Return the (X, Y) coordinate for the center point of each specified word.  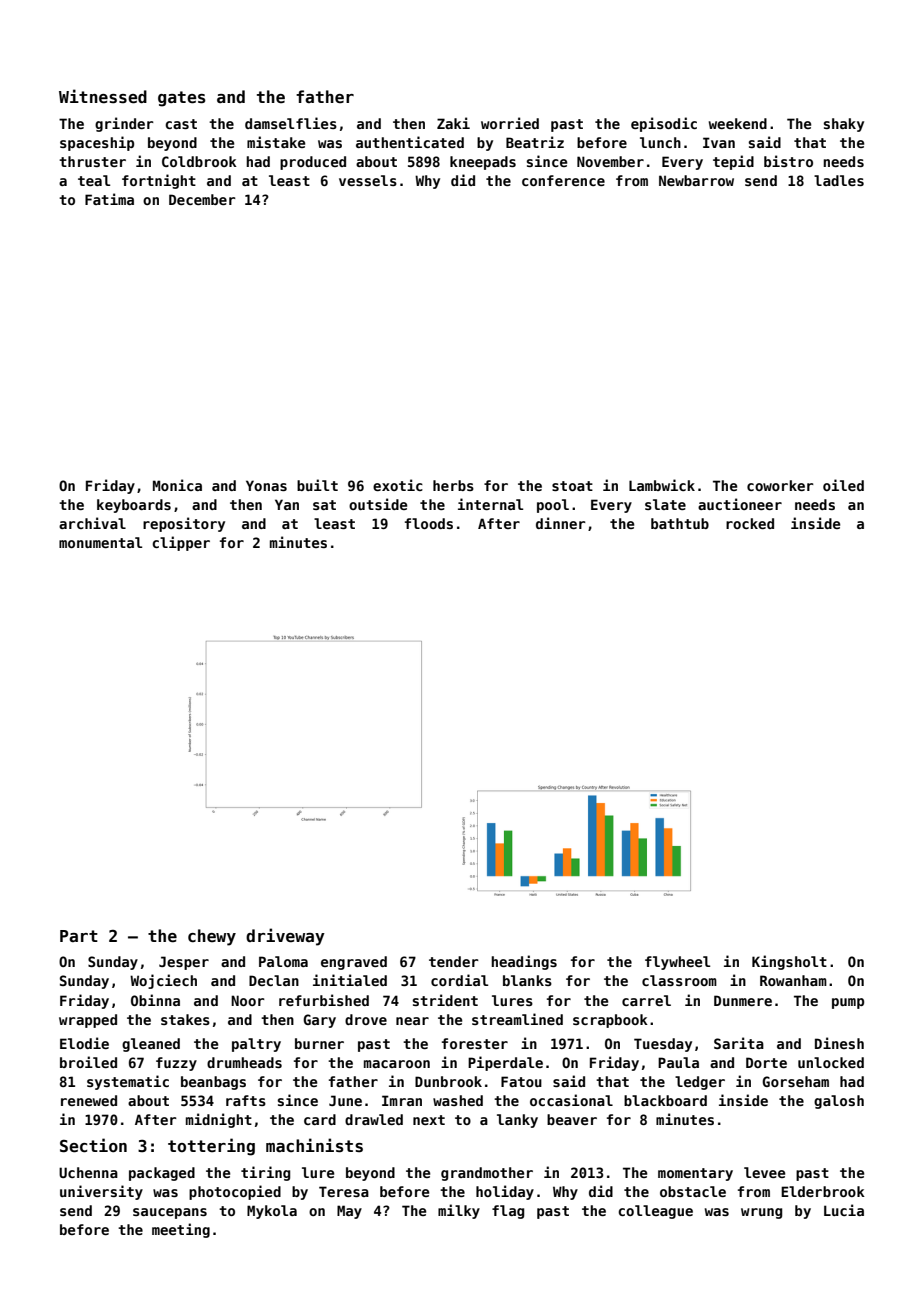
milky (459, 1211)
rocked (750, 523)
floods (429, 523)
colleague (655, 1212)
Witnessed (103, 96)
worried (510, 123)
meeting (181, 1230)
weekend (738, 123)
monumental (100, 542)
